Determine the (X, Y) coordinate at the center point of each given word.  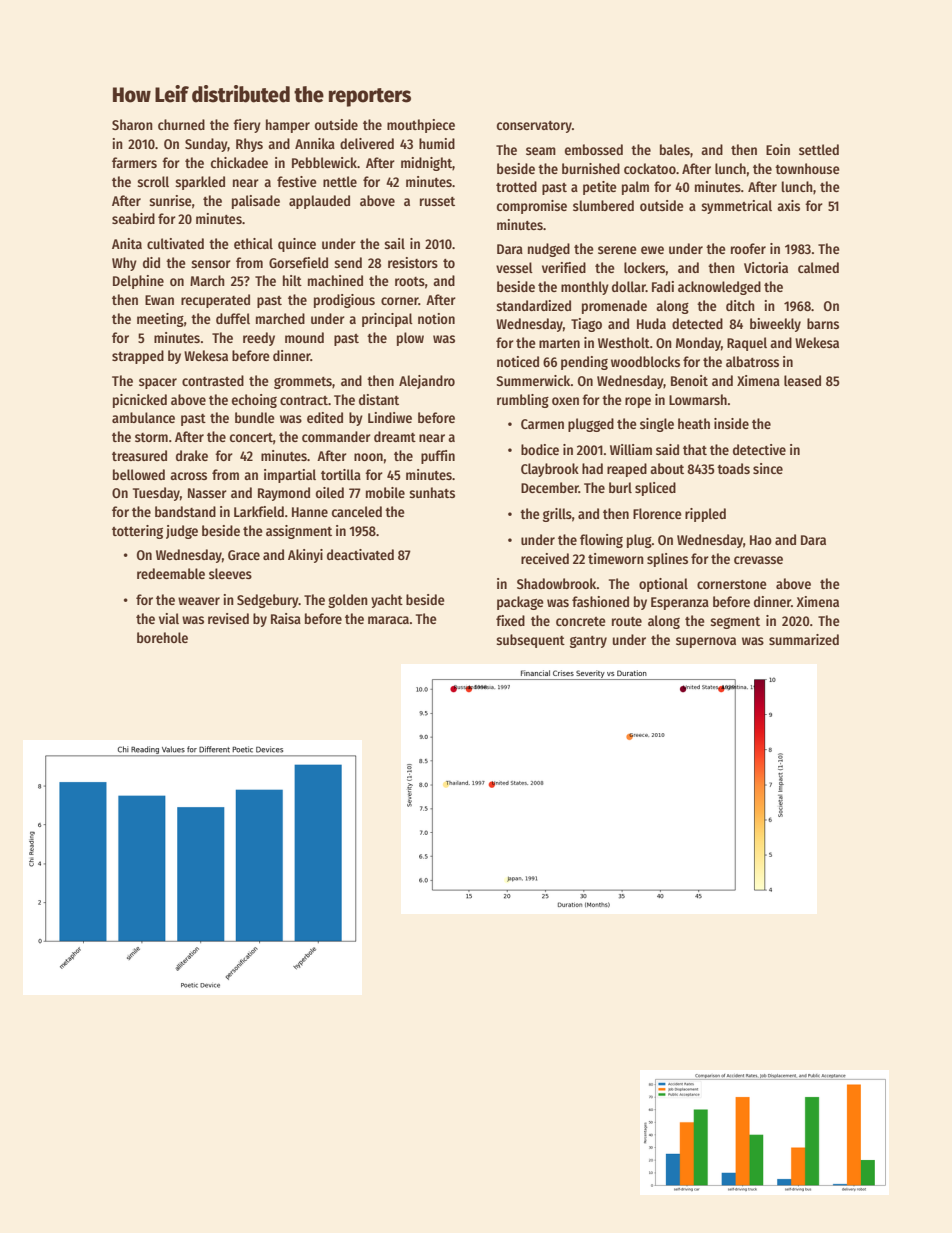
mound (304, 337)
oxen (565, 401)
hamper (288, 126)
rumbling (523, 401)
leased (802, 380)
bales (675, 149)
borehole (162, 637)
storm (151, 437)
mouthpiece (421, 126)
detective (759, 449)
